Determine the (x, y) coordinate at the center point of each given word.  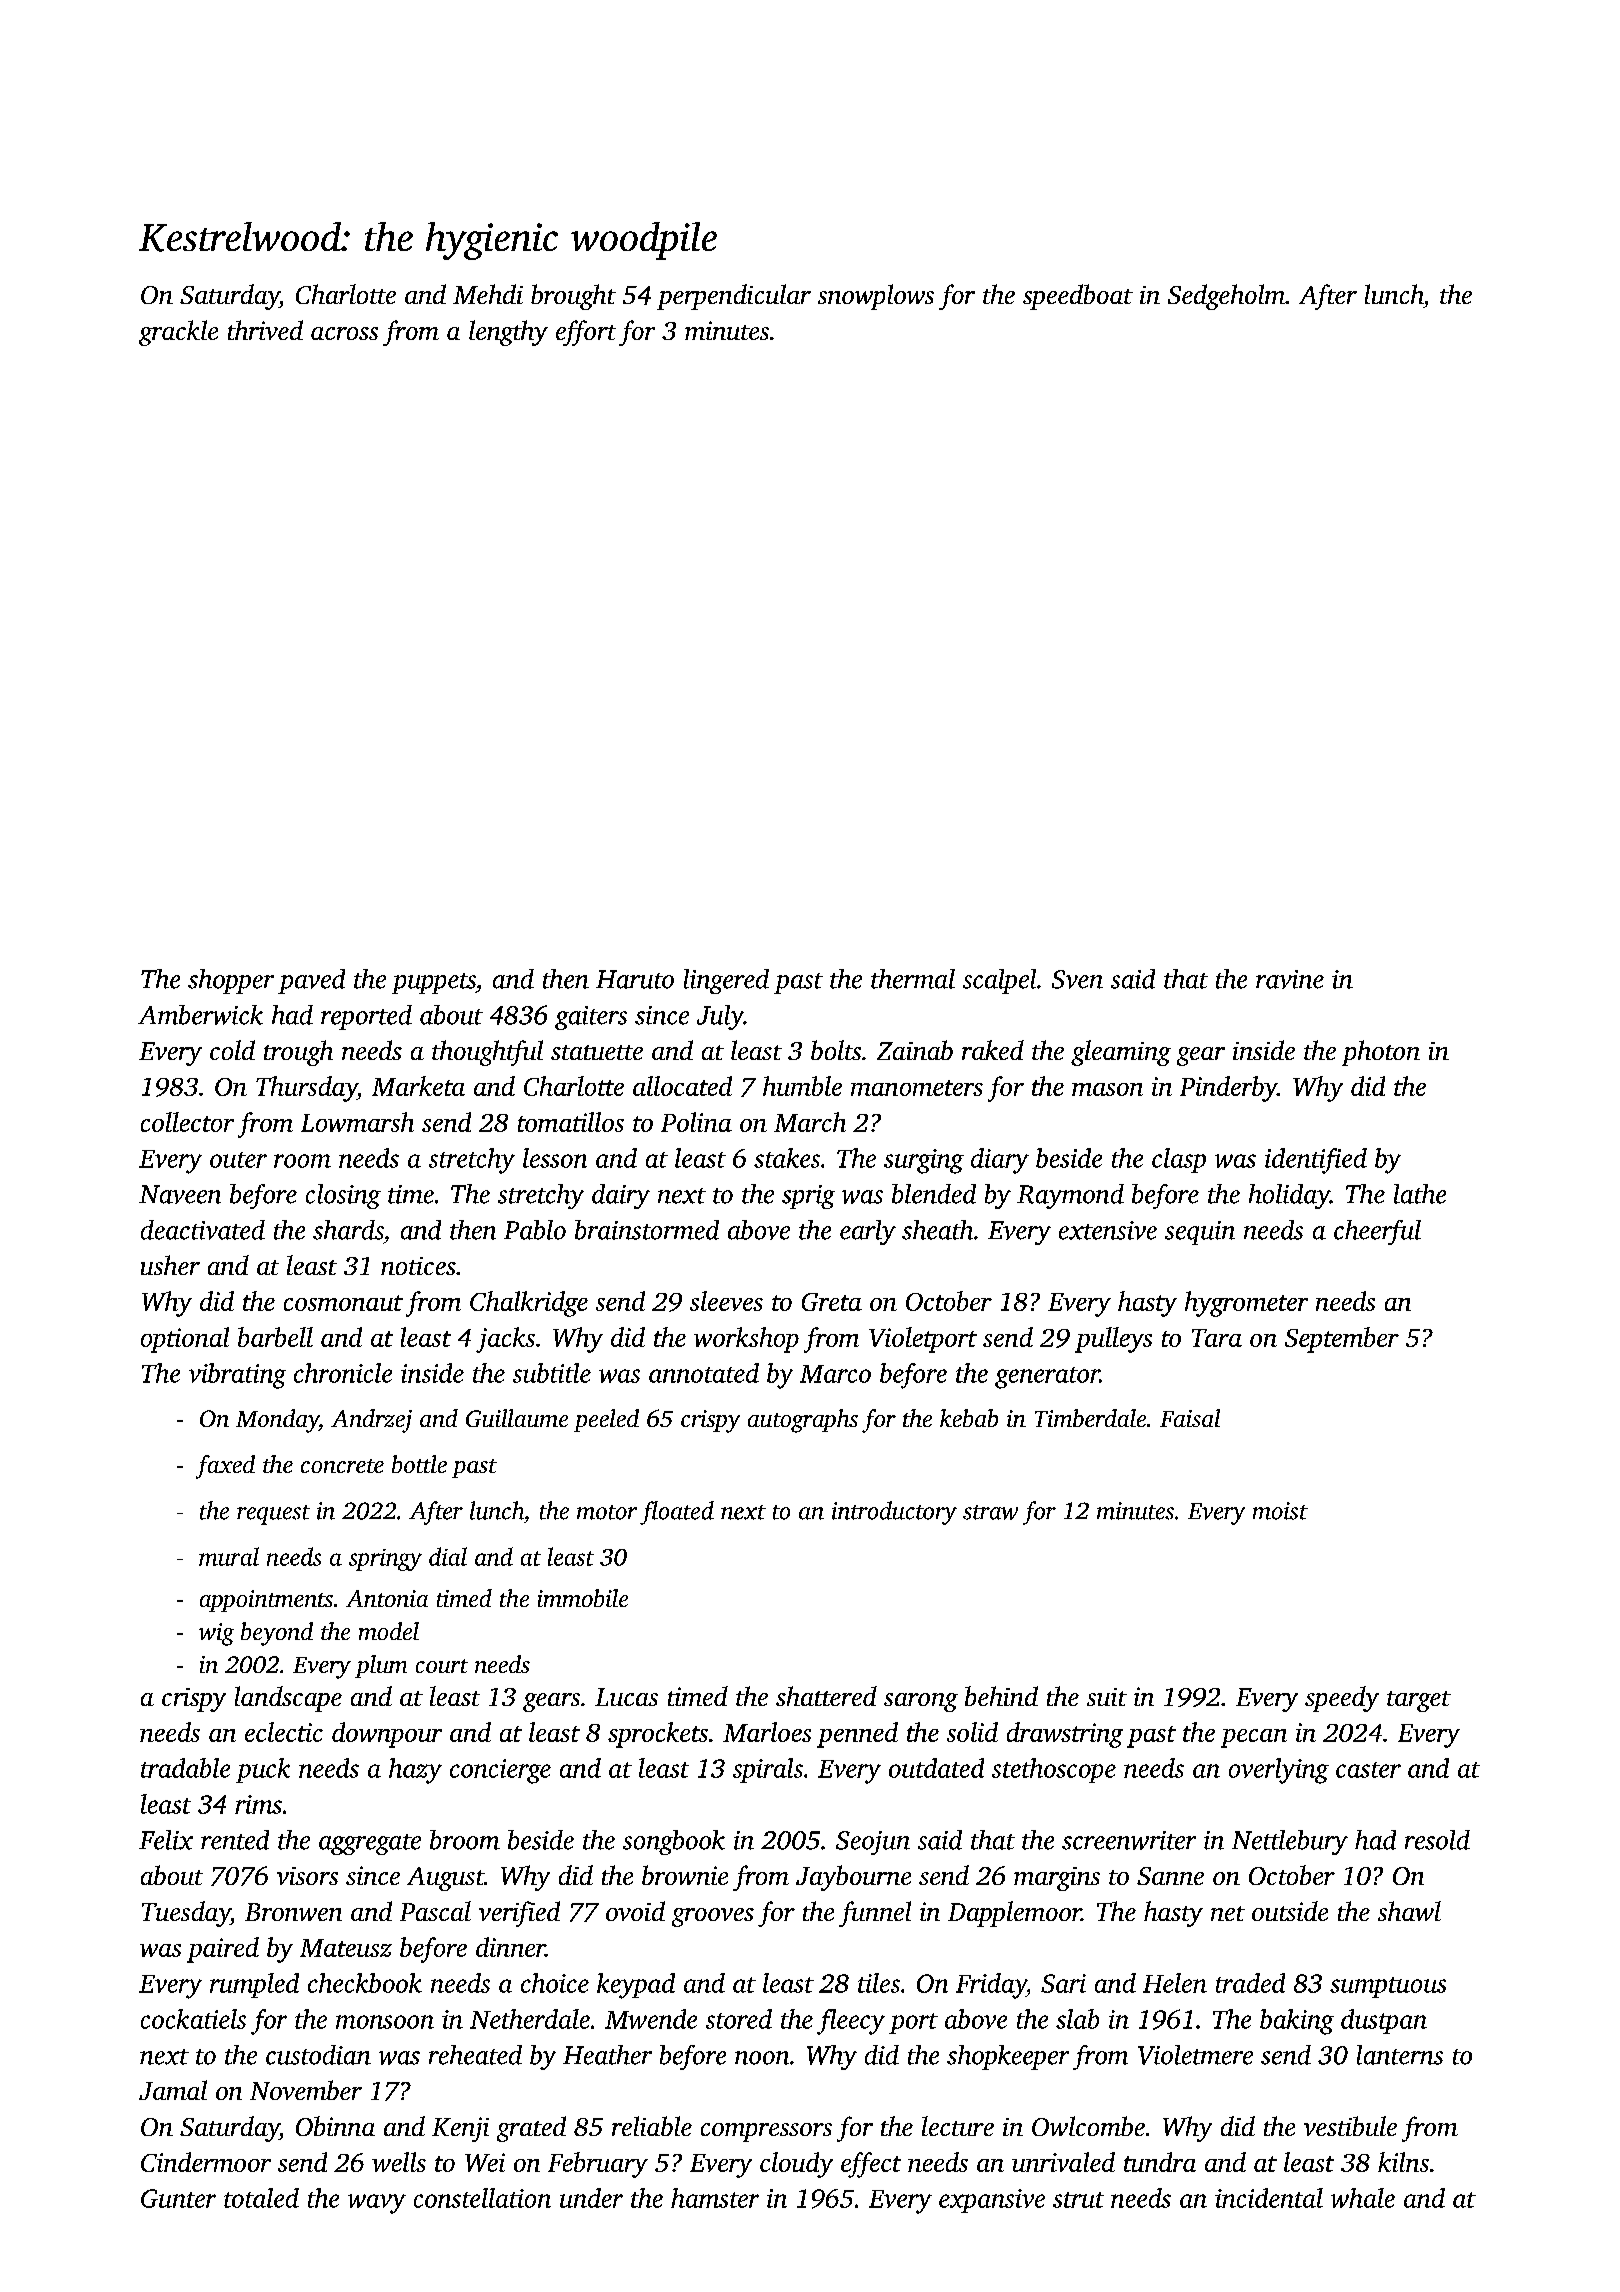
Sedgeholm (1226, 297)
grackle (178, 333)
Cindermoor (206, 2162)
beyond (277, 1634)
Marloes (767, 1732)
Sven (1077, 979)
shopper (231, 981)
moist (1280, 1511)
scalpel (999, 981)
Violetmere (1195, 2055)
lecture (958, 2126)
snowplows (876, 297)
